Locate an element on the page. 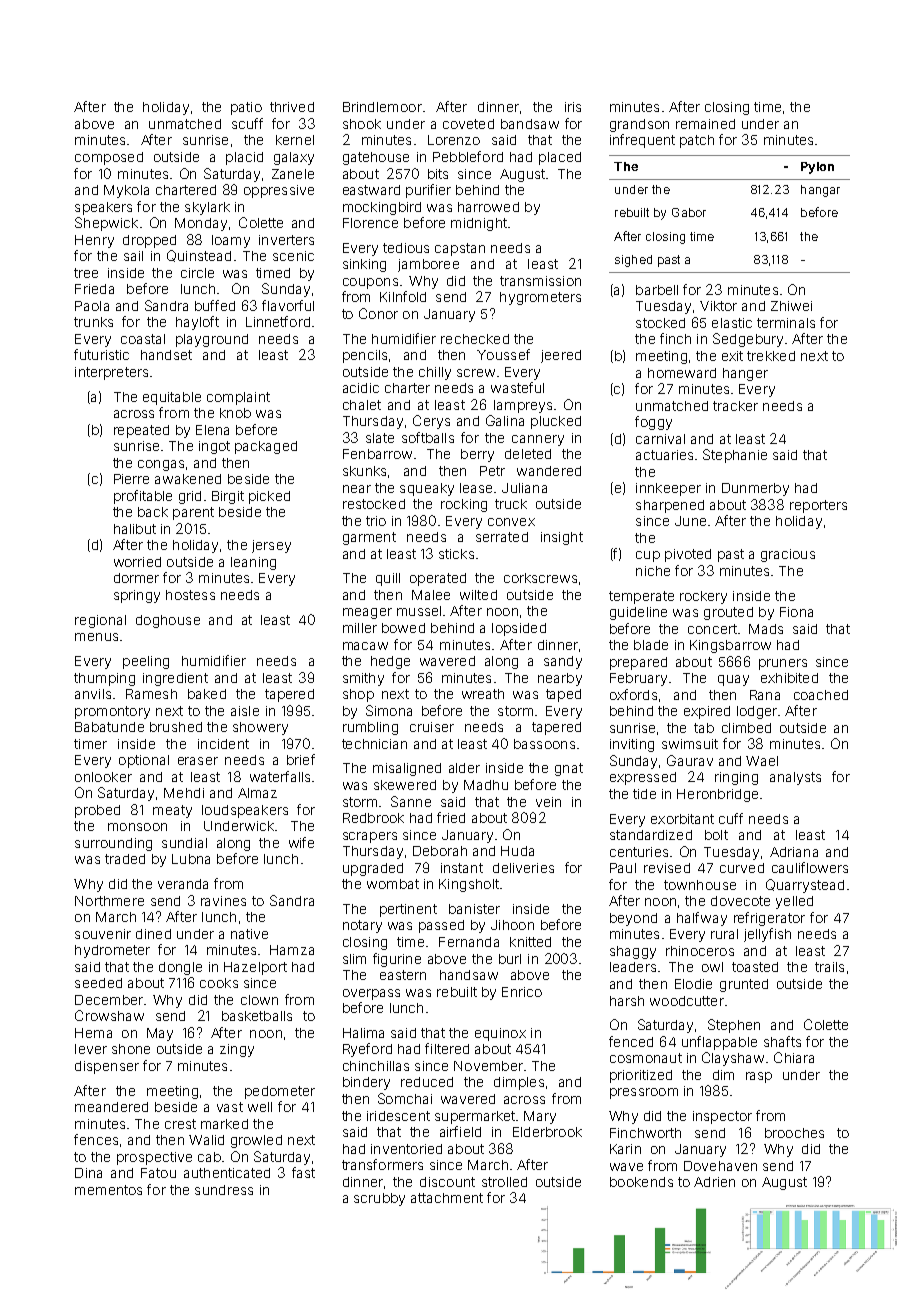 The width and height of the document is (924, 1308). Babatunde is located at coordinates (109, 727).
